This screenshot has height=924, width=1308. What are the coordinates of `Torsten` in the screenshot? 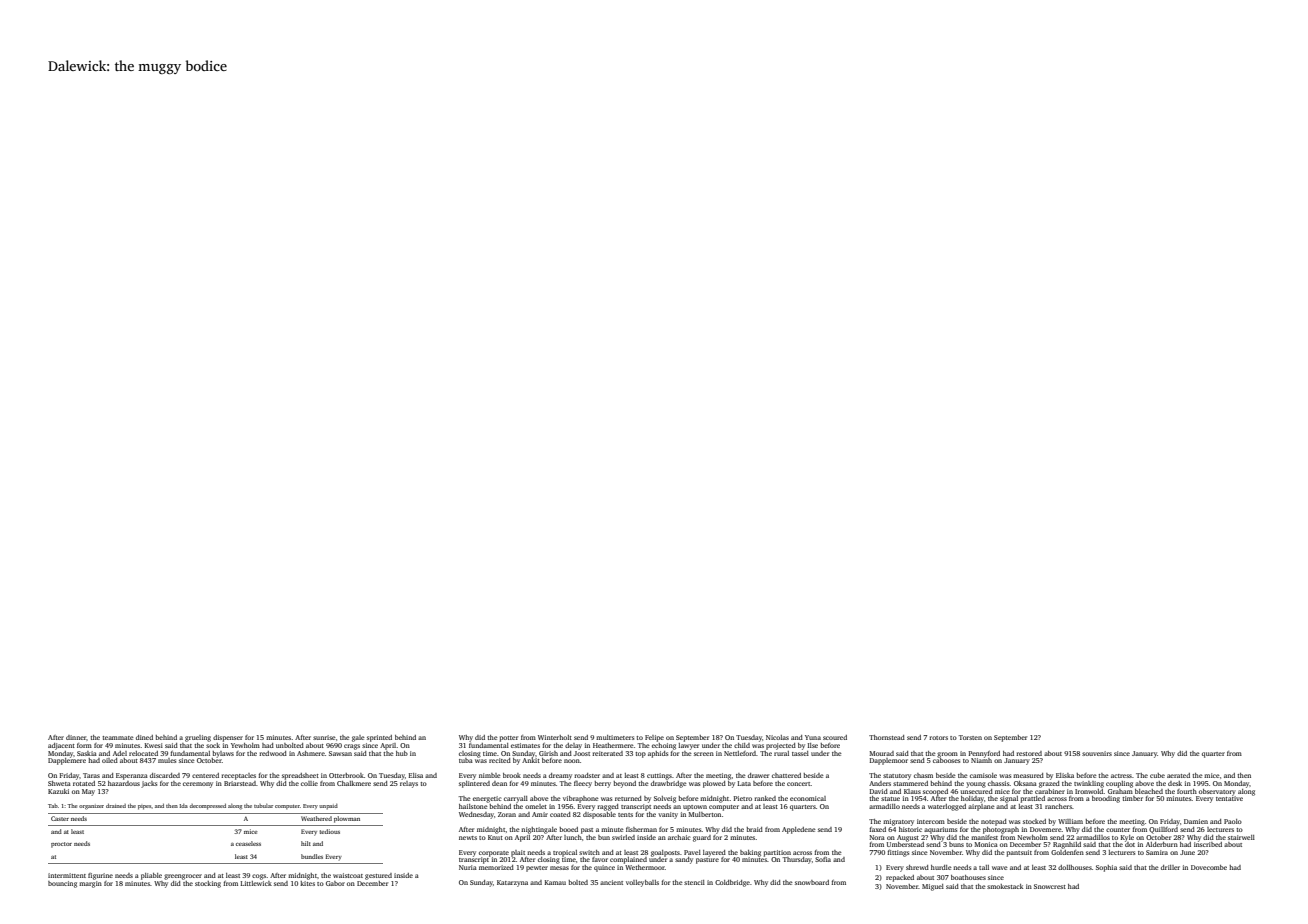 It's located at (970, 737).
